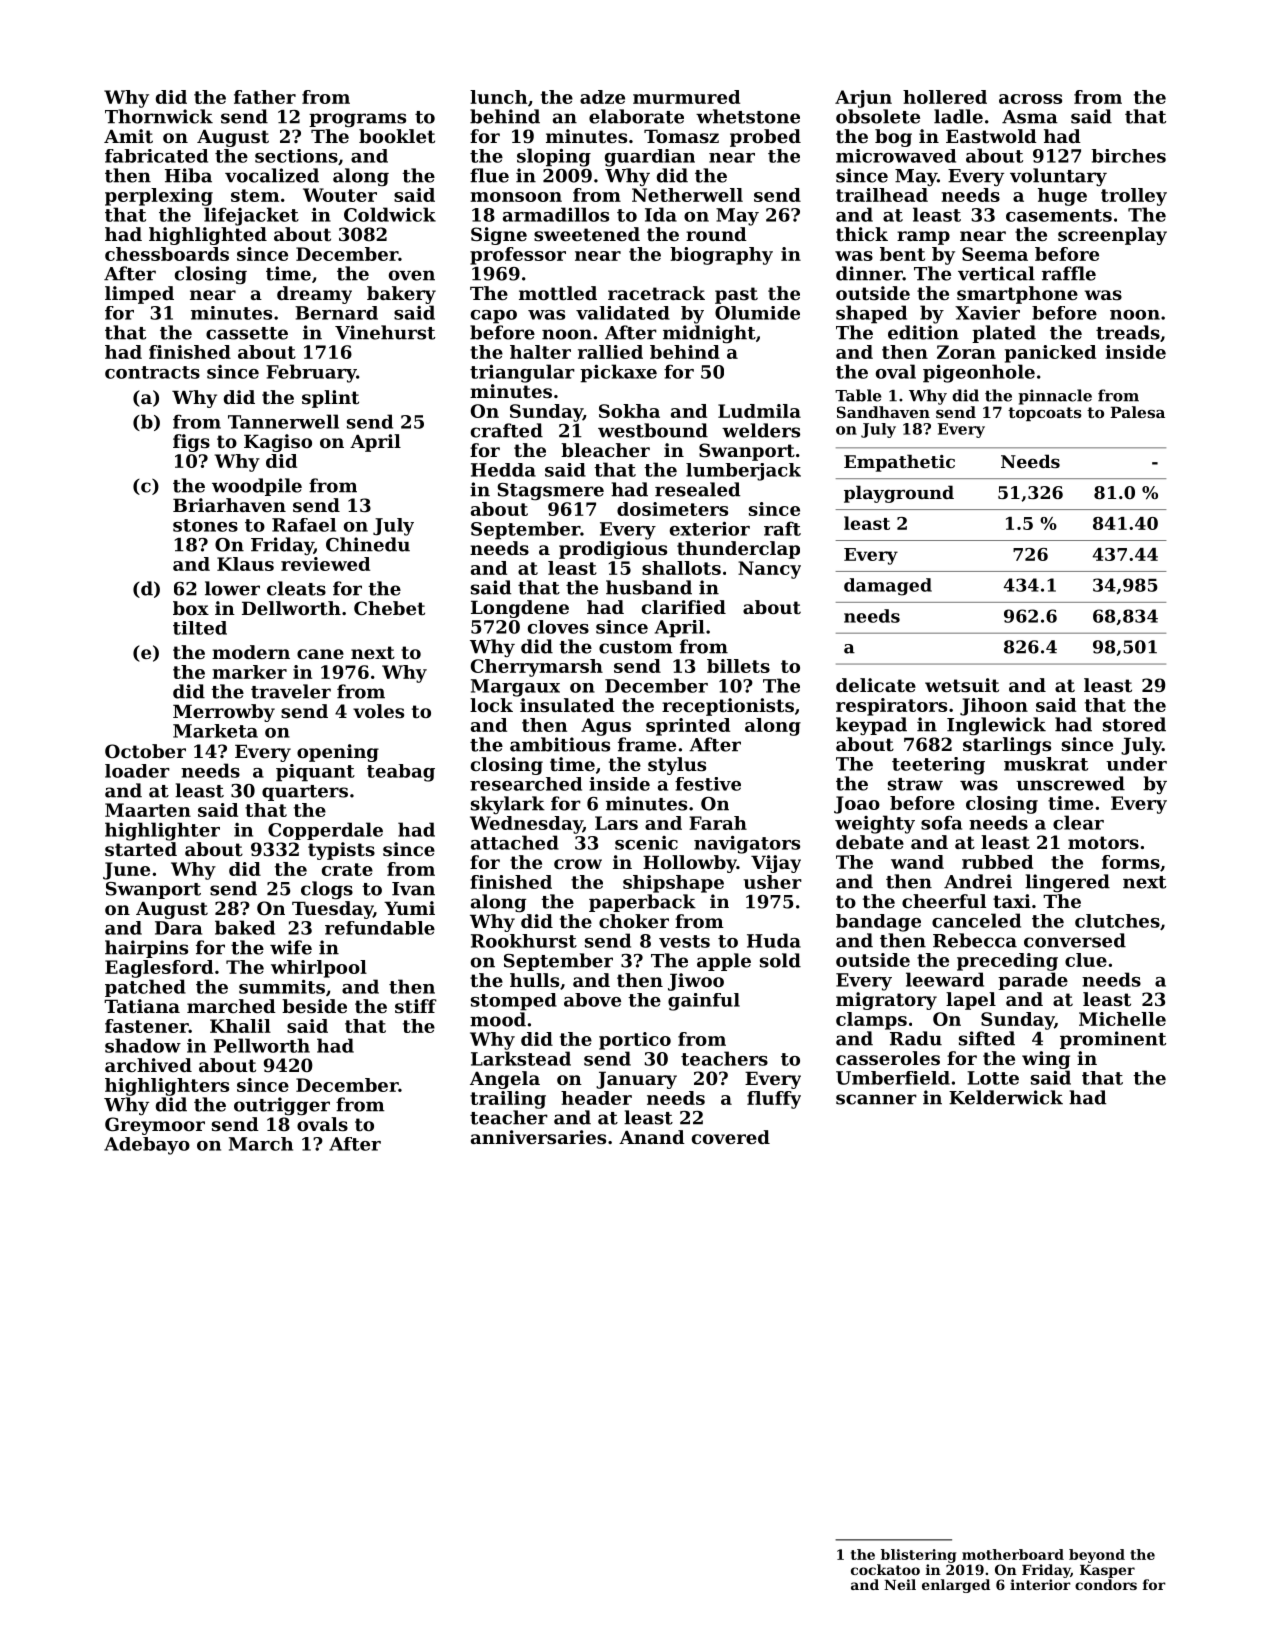  Describe the element at coordinates (215, 731) in the page. I see `Marketa` at that location.
